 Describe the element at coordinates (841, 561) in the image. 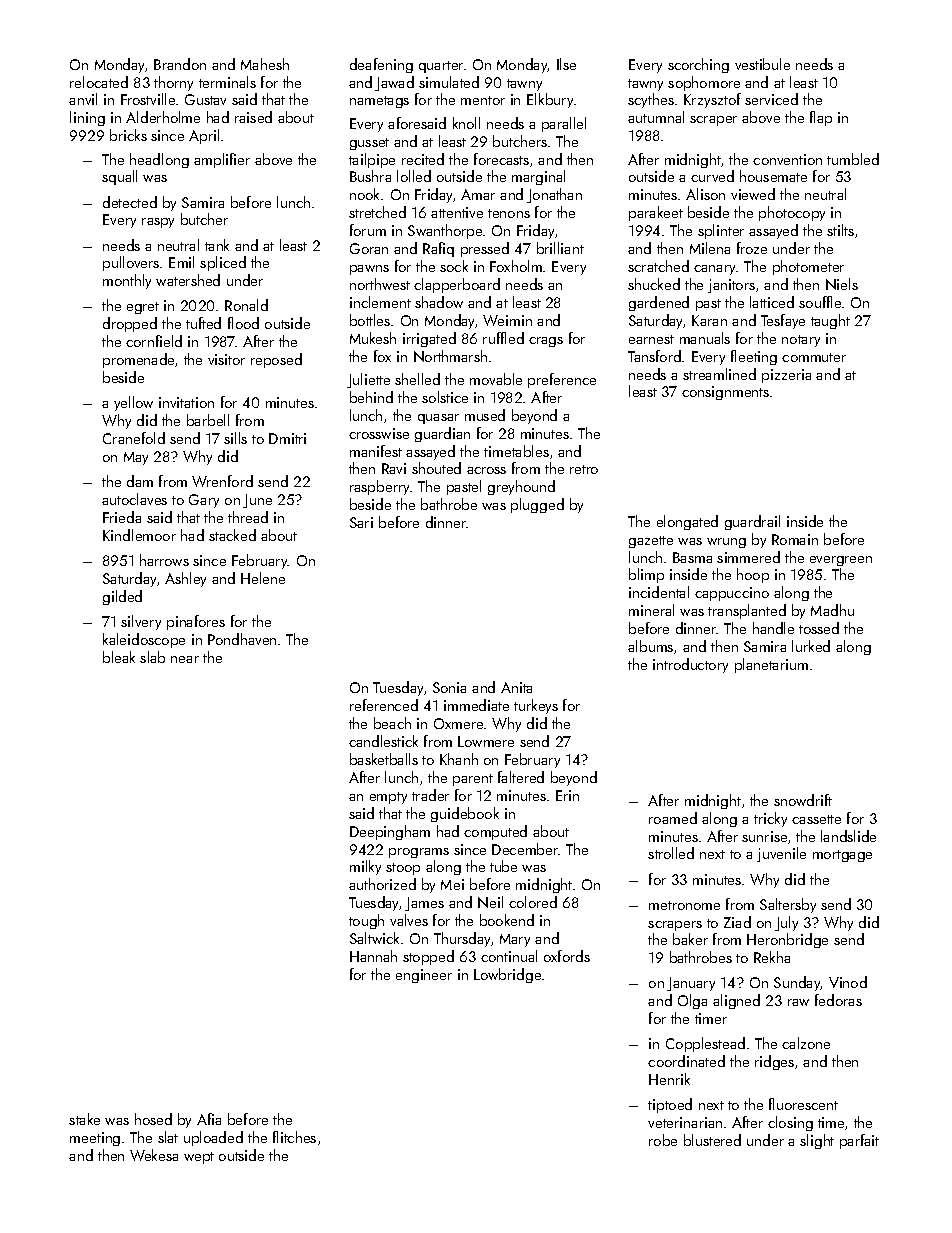

I see `evergreen` at that location.
